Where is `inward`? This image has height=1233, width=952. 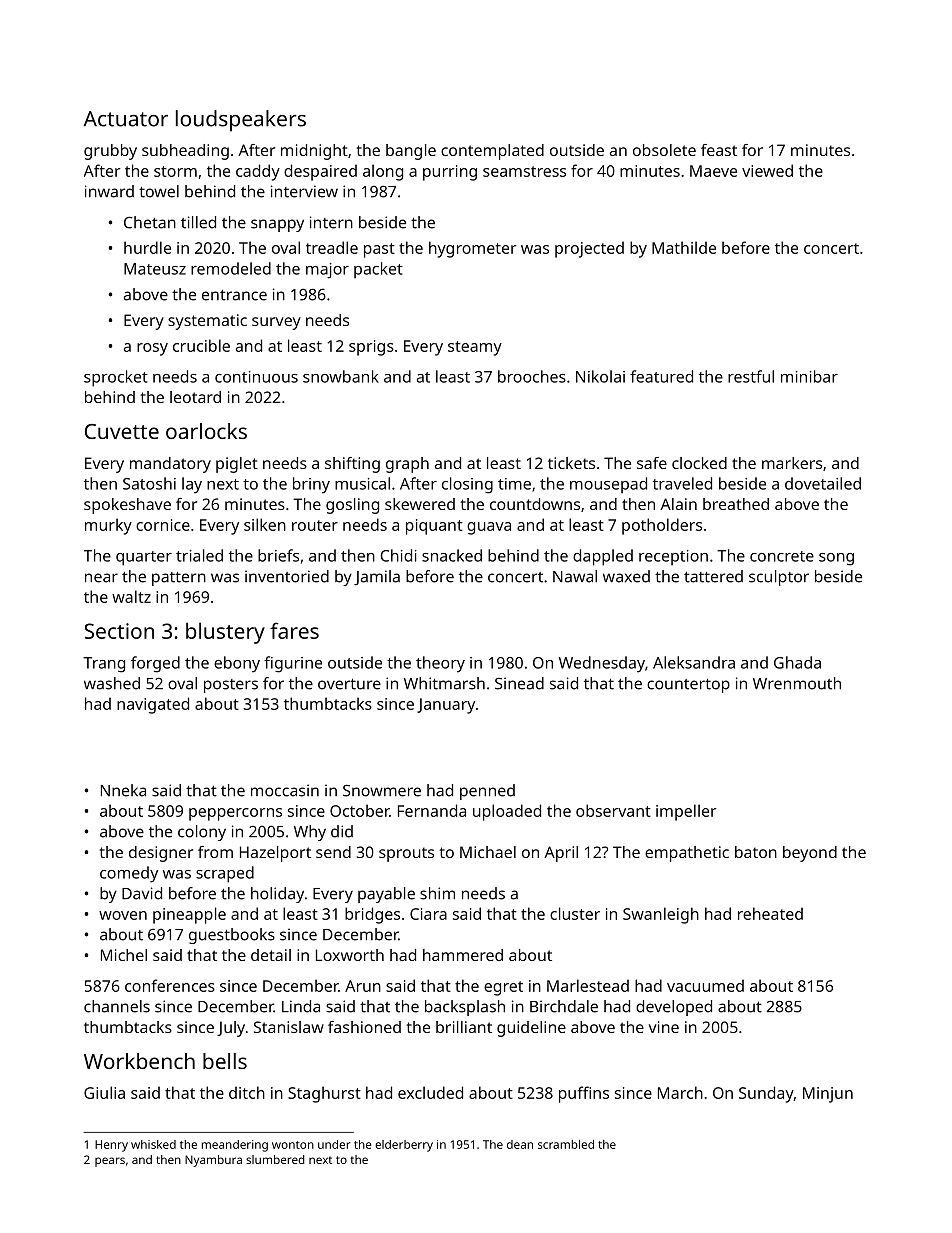 inward is located at coordinates (109, 191).
